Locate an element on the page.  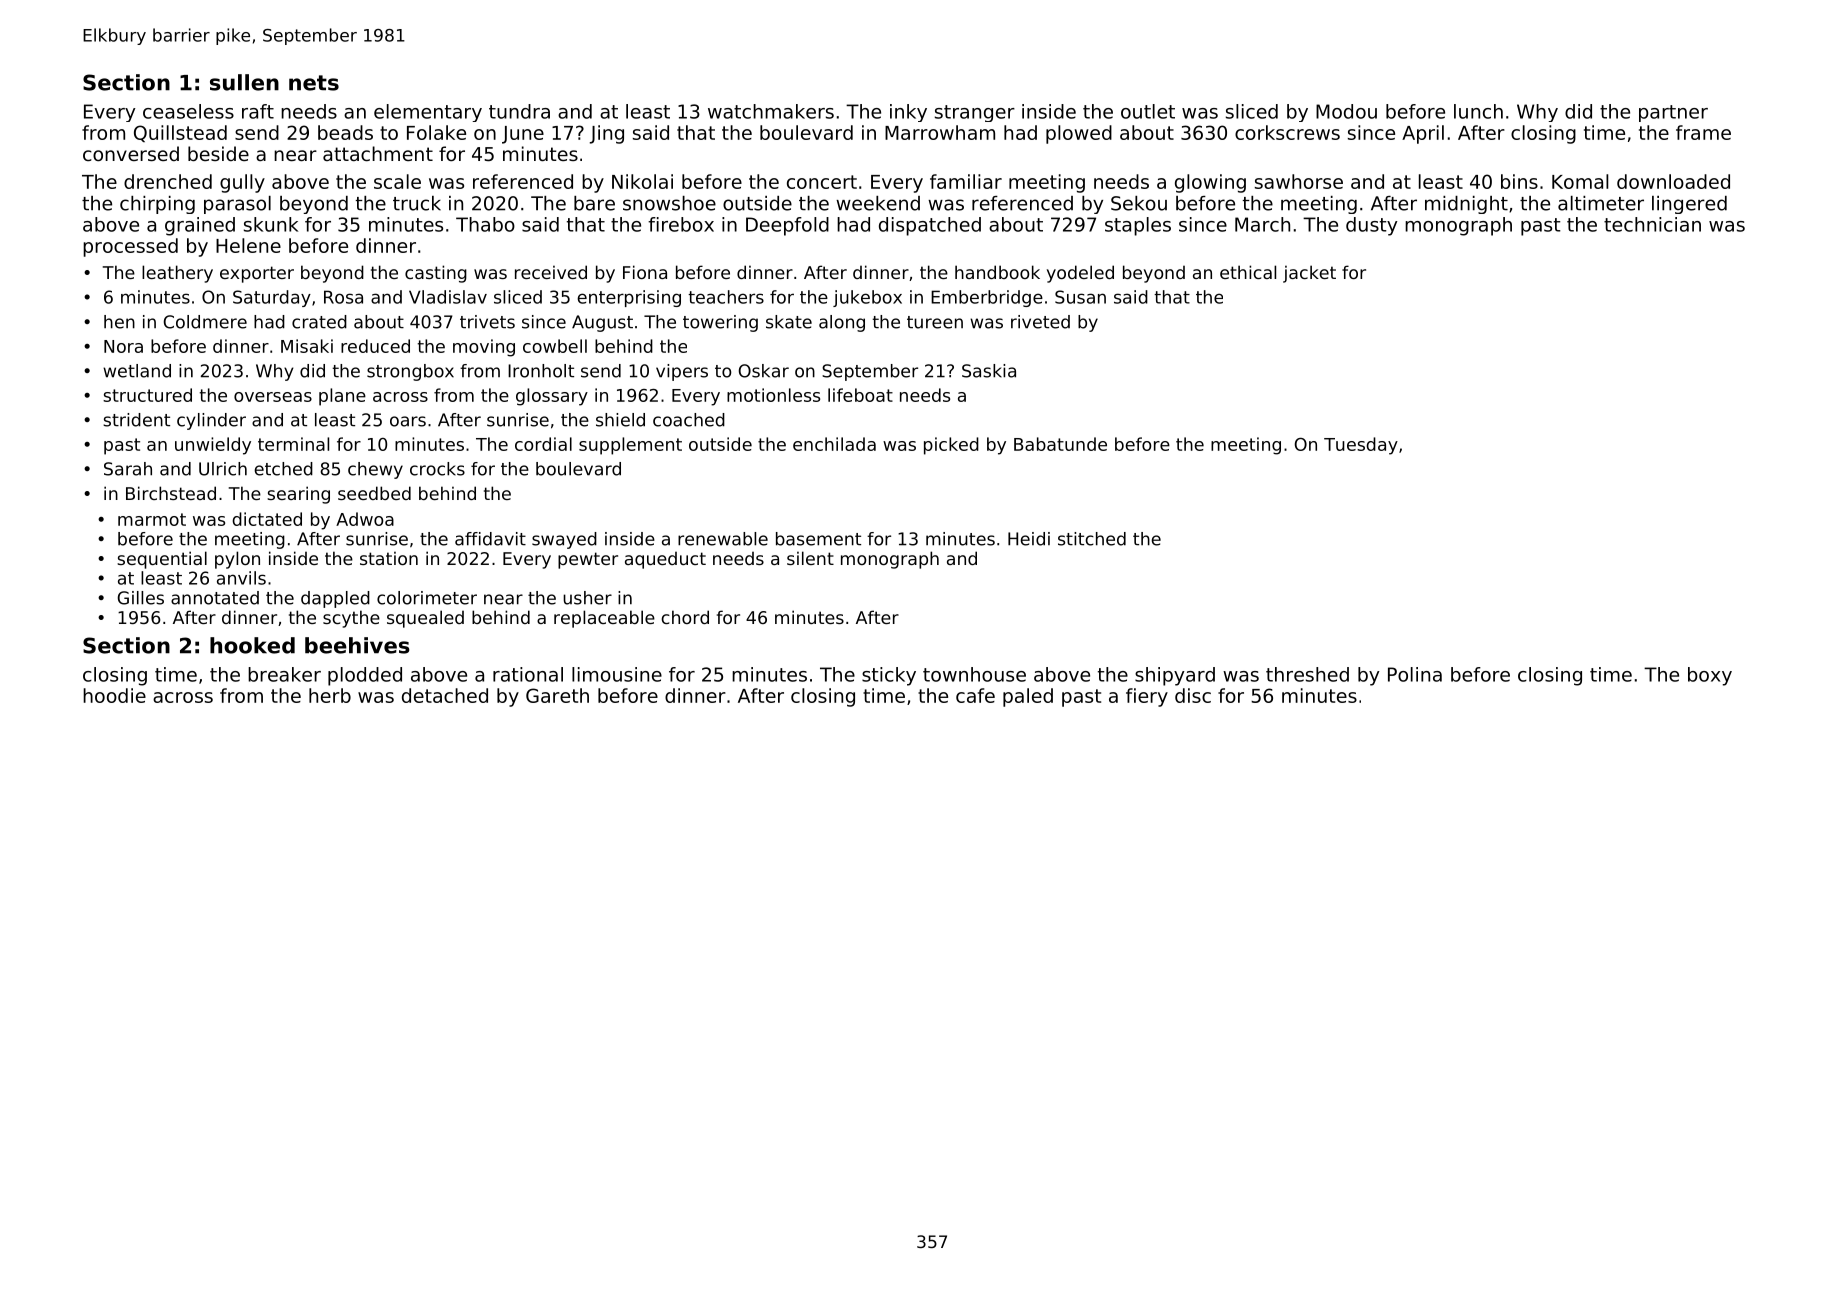
sullen is located at coordinates (244, 82).
